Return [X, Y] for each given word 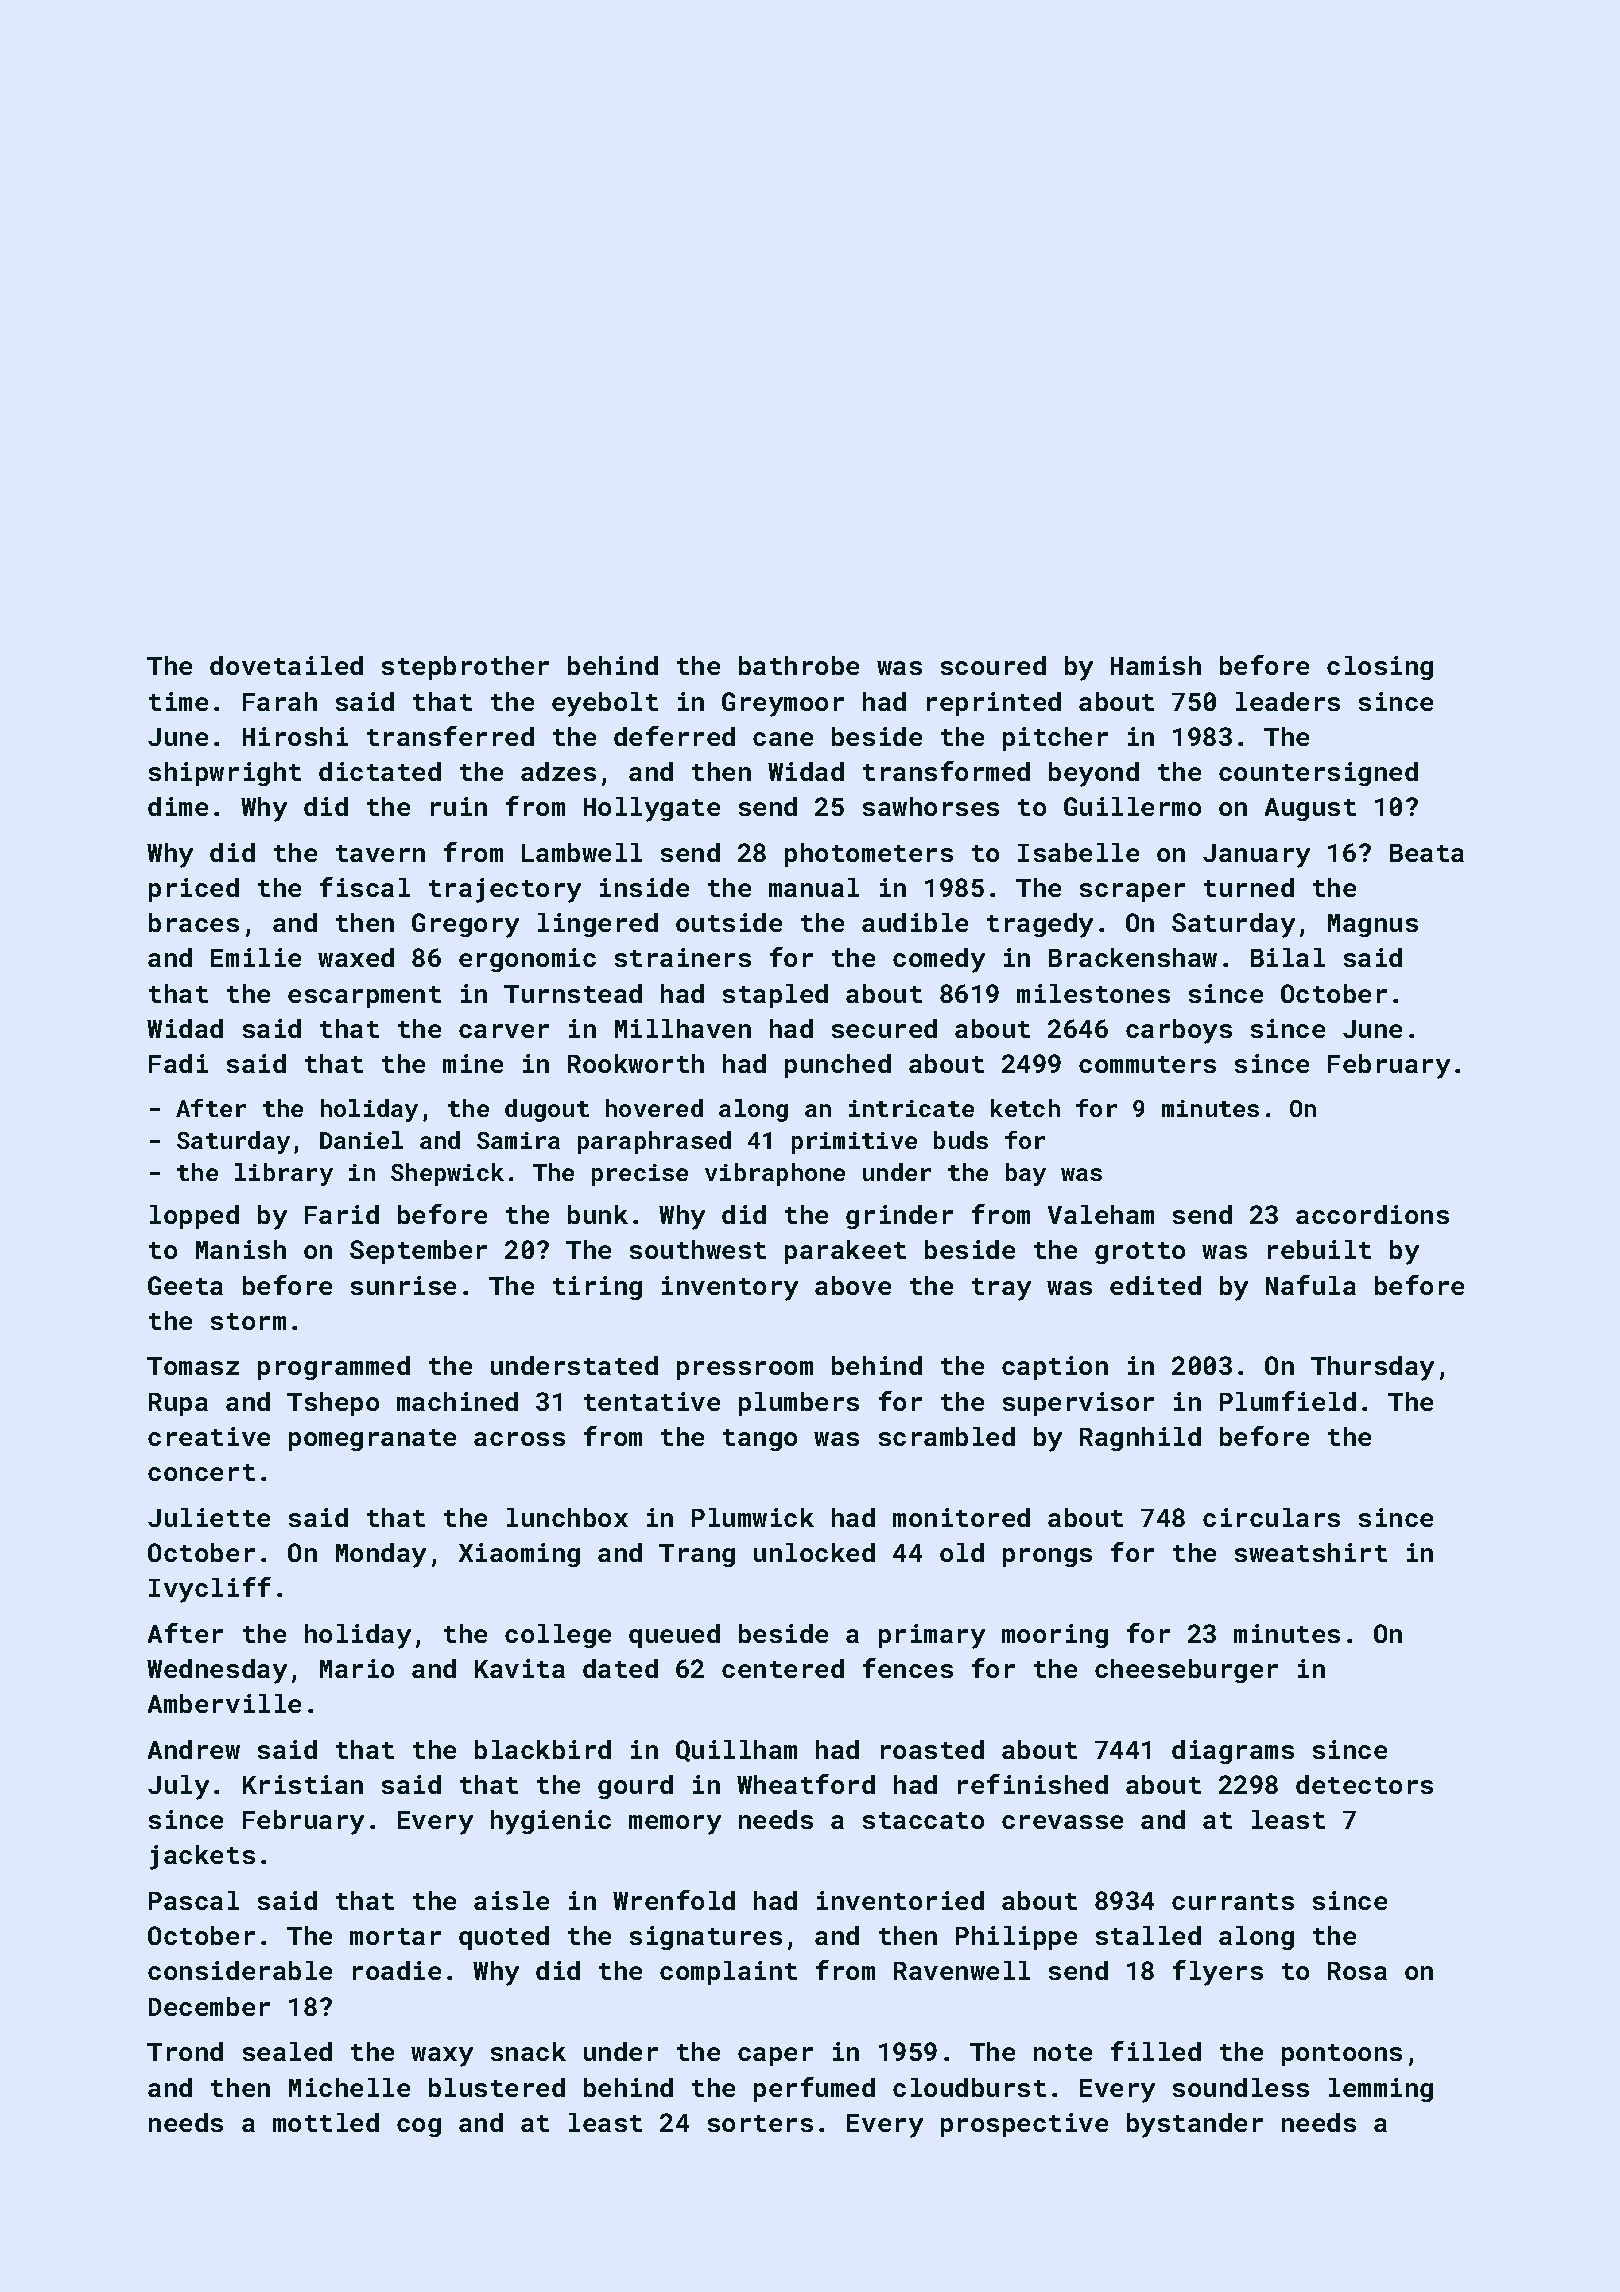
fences [908, 1668]
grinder [899, 1217]
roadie [397, 1970]
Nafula [1311, 1285]
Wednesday [217, 1671]
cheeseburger [1186, 1671]
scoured [993, 665]
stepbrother [465, 668]
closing [1380, 668]
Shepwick [447, 1174]
